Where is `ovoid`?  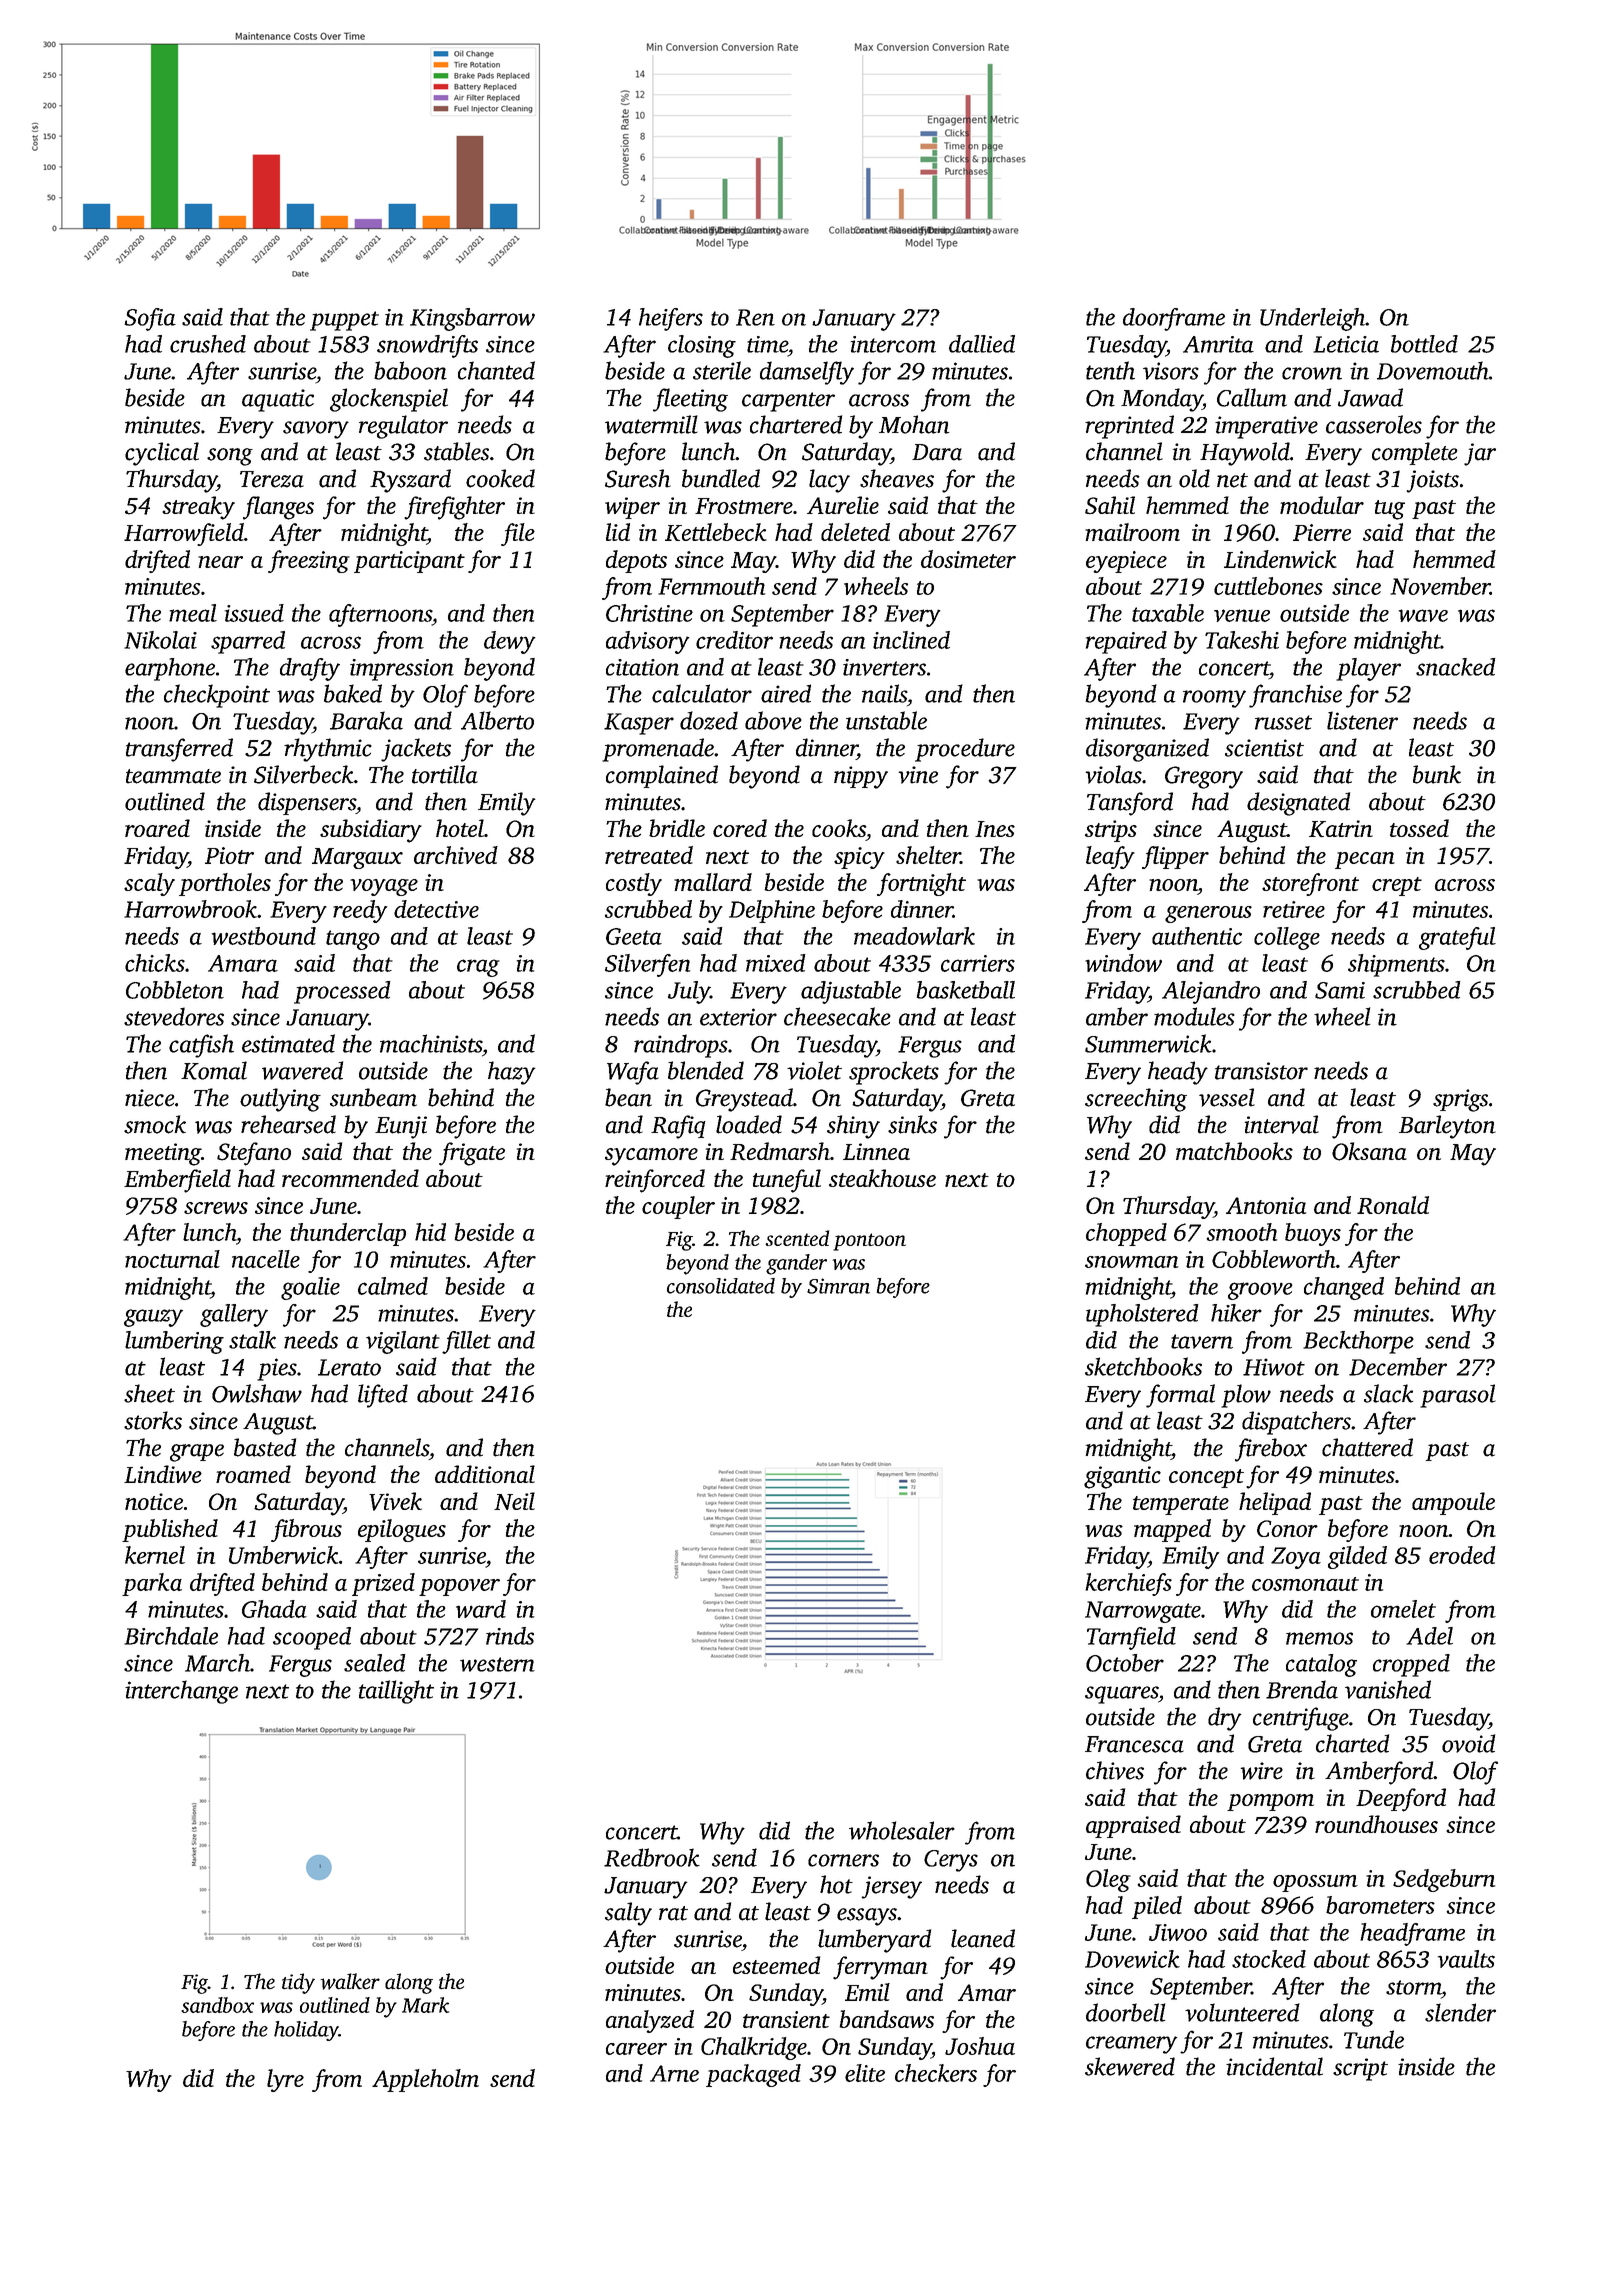 ovoid is located at coordinates (1468, 1743).
